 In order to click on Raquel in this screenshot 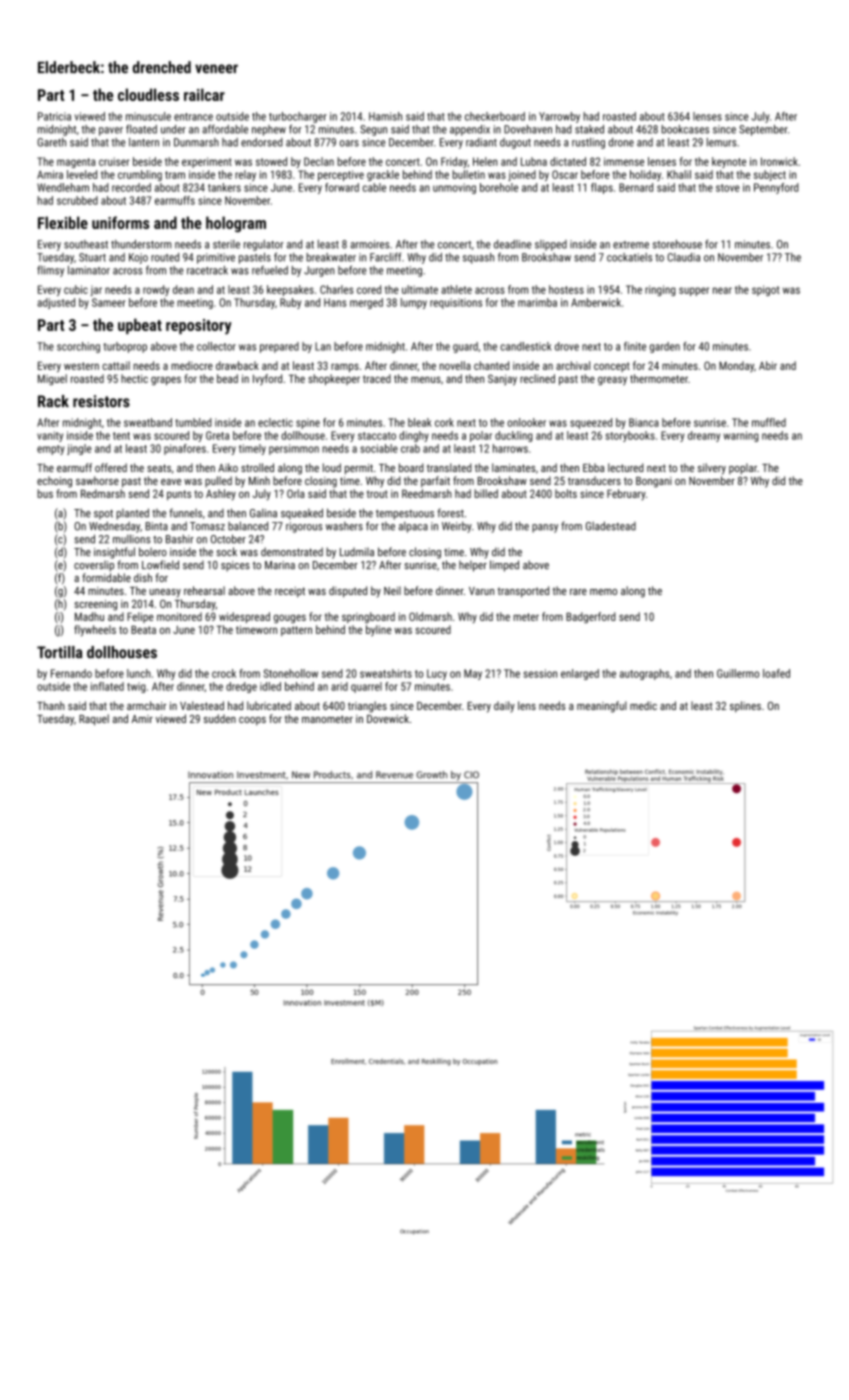, I will do `click(94, 720)`.
